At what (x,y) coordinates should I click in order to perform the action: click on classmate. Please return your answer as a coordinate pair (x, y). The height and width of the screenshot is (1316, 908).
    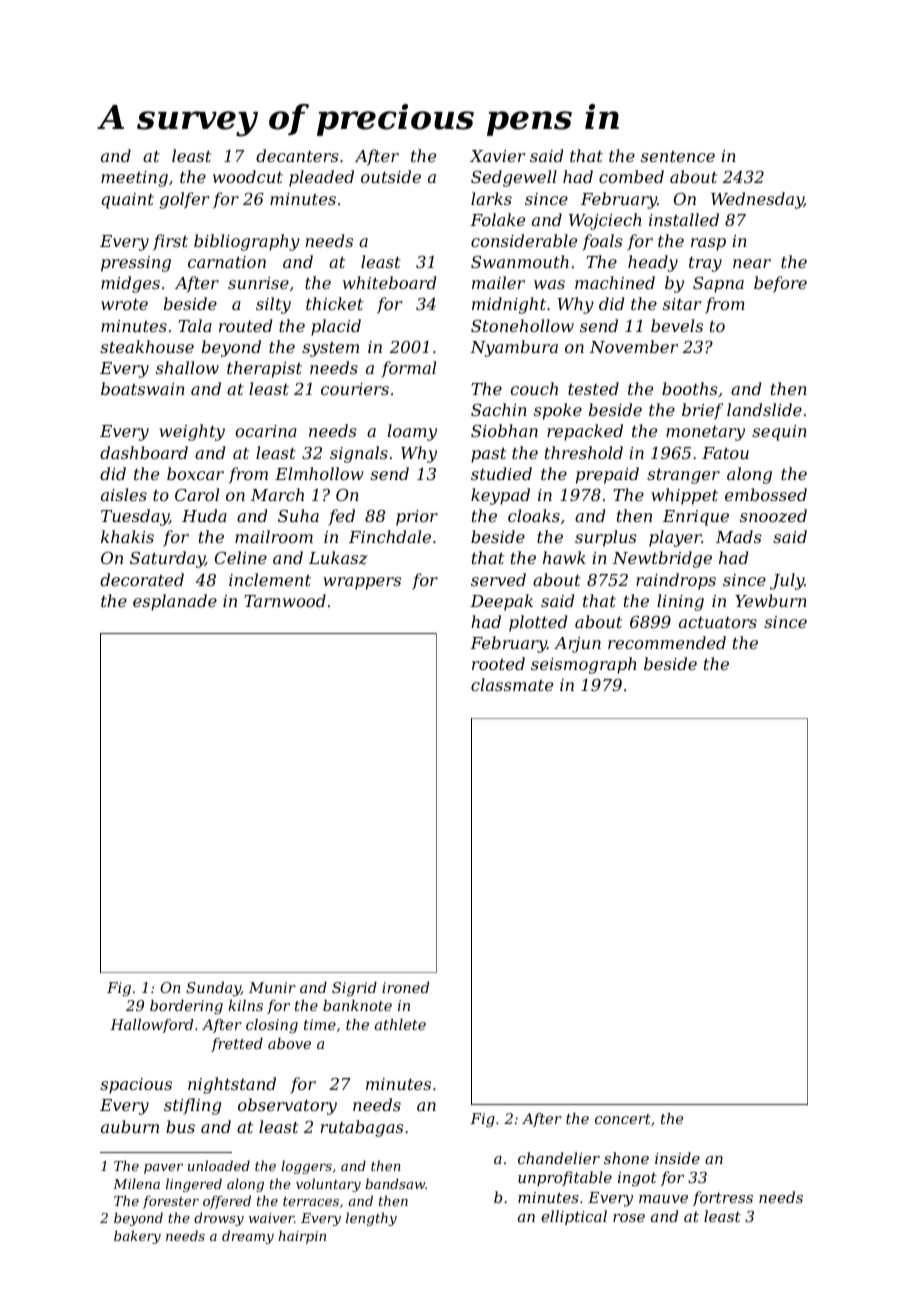
    Looking at the image, I should click on (512, 684).
